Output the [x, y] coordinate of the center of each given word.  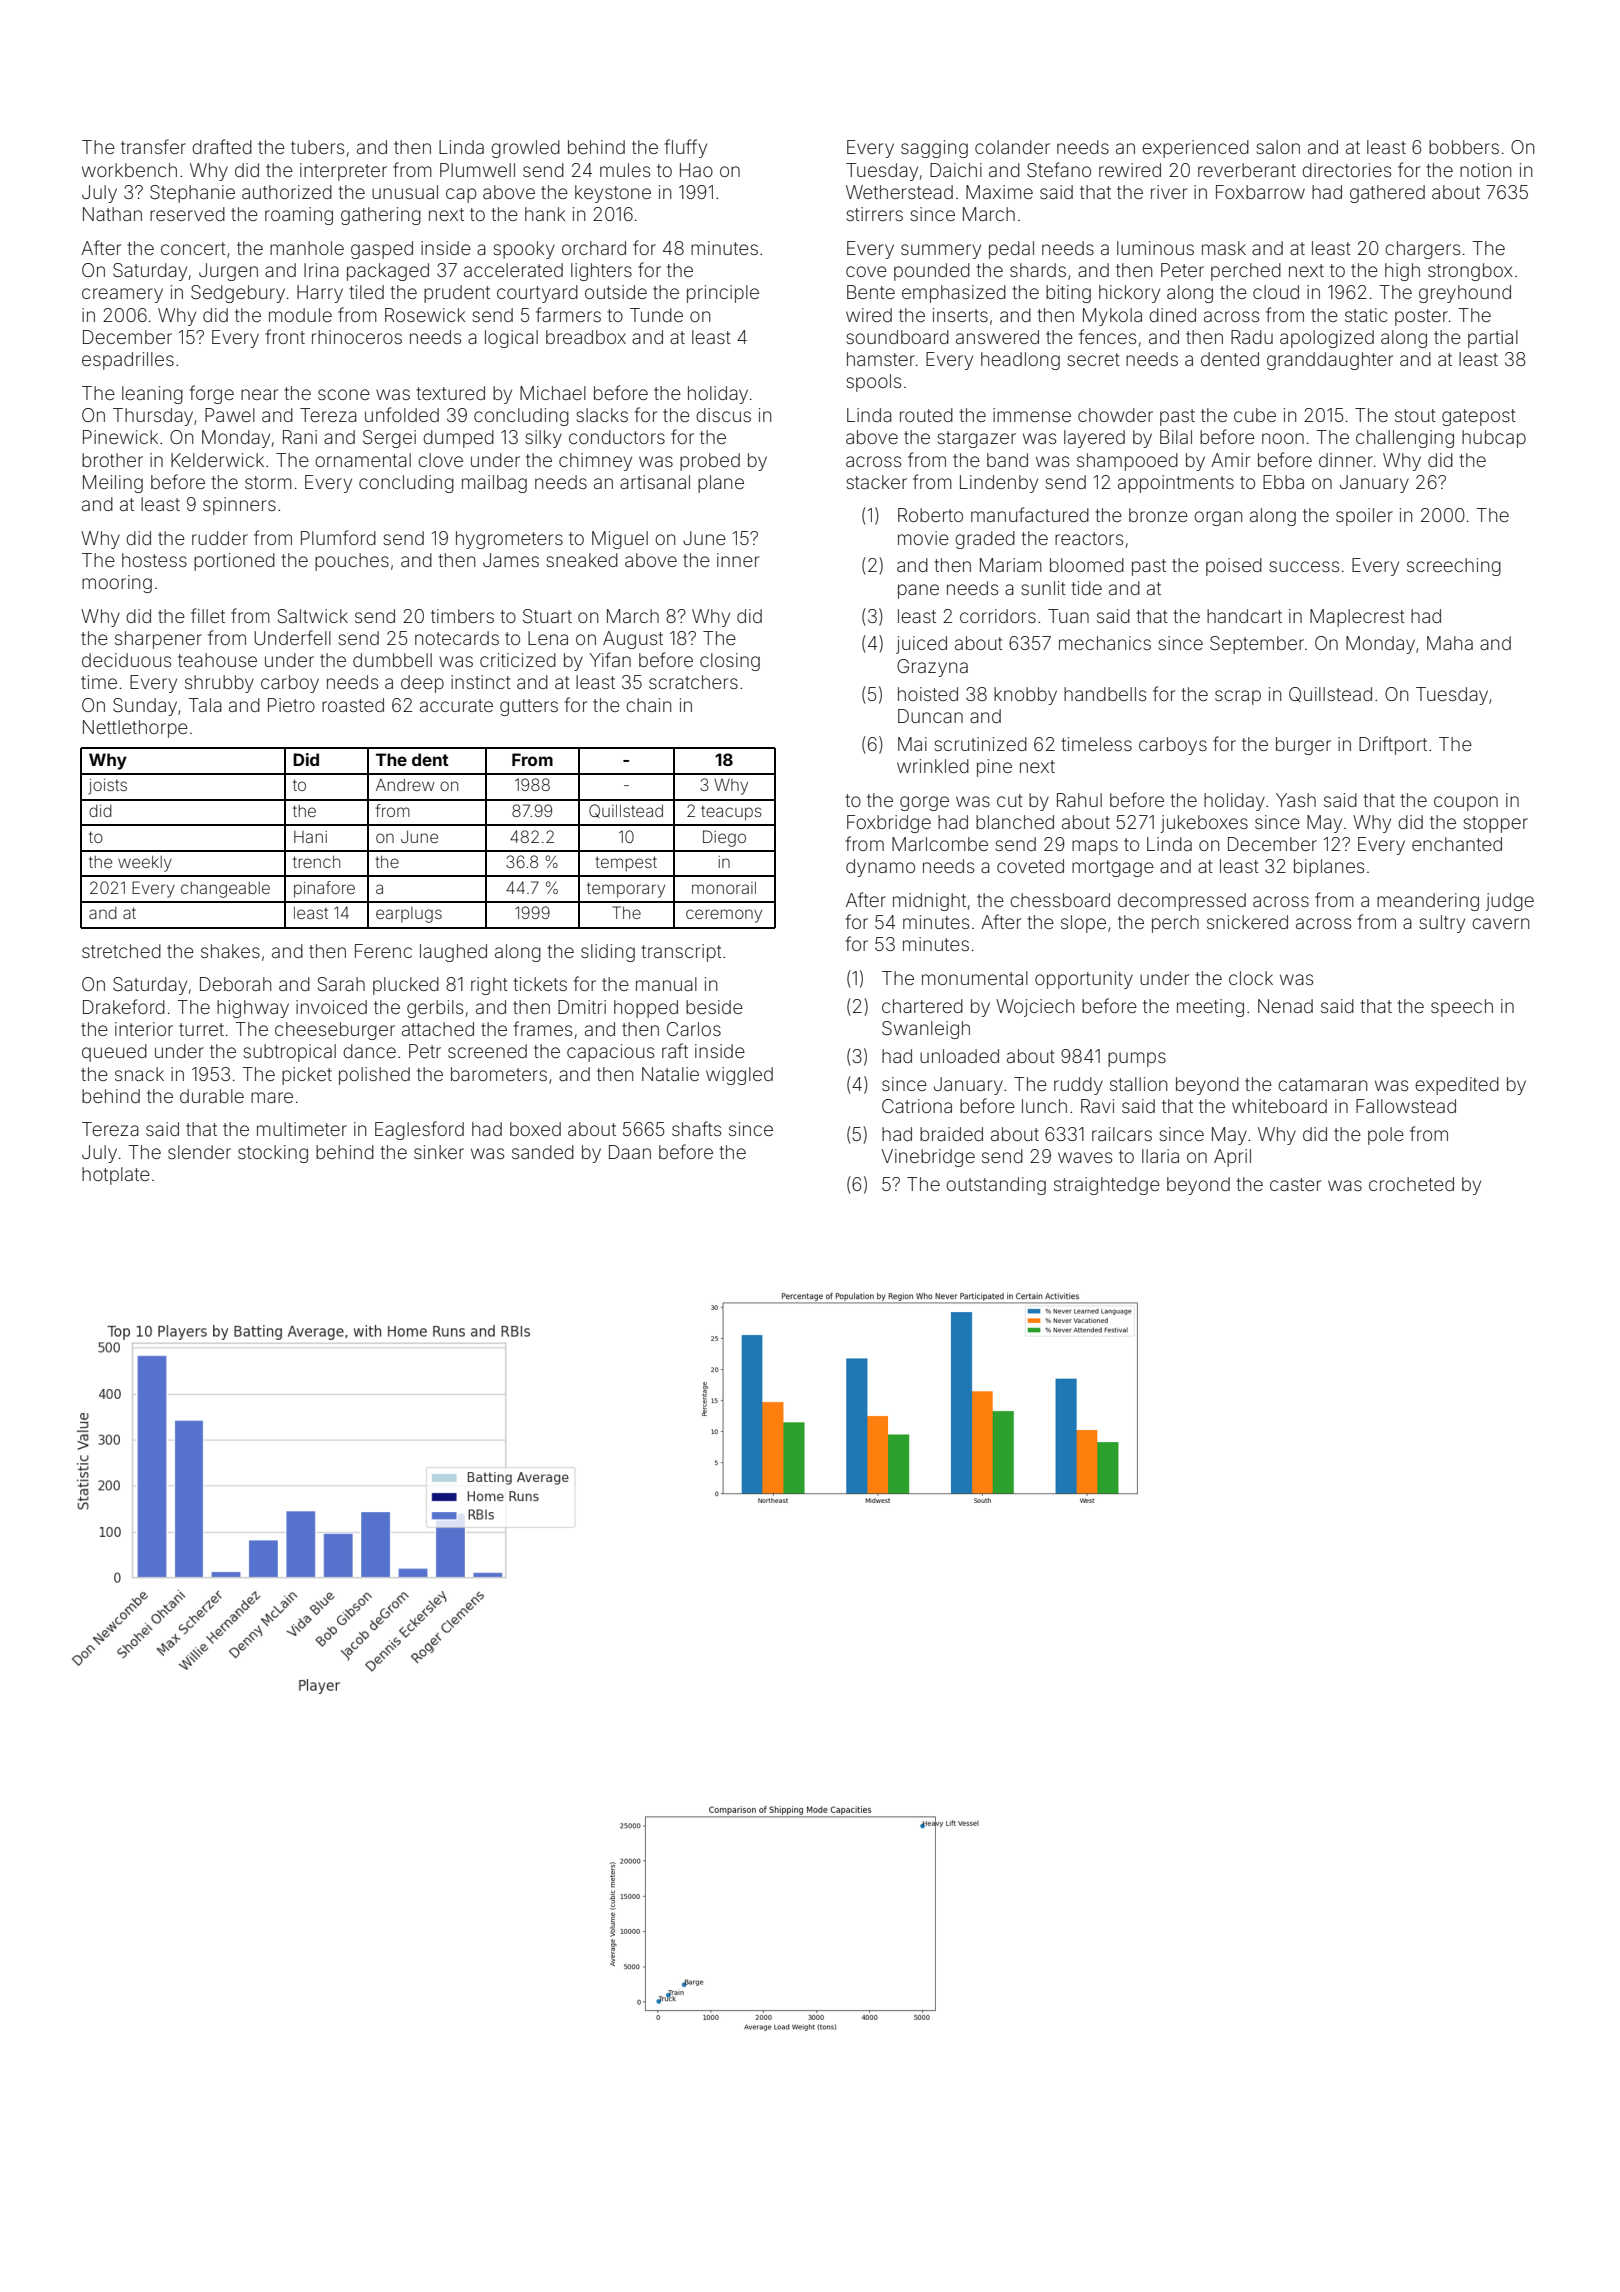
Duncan [930, 716]
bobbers [1464, 147]
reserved [187, 214]
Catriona [917, 1106]
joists [107, 787]
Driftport [1393, 745]
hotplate [116, 1176]
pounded [932, 272]
